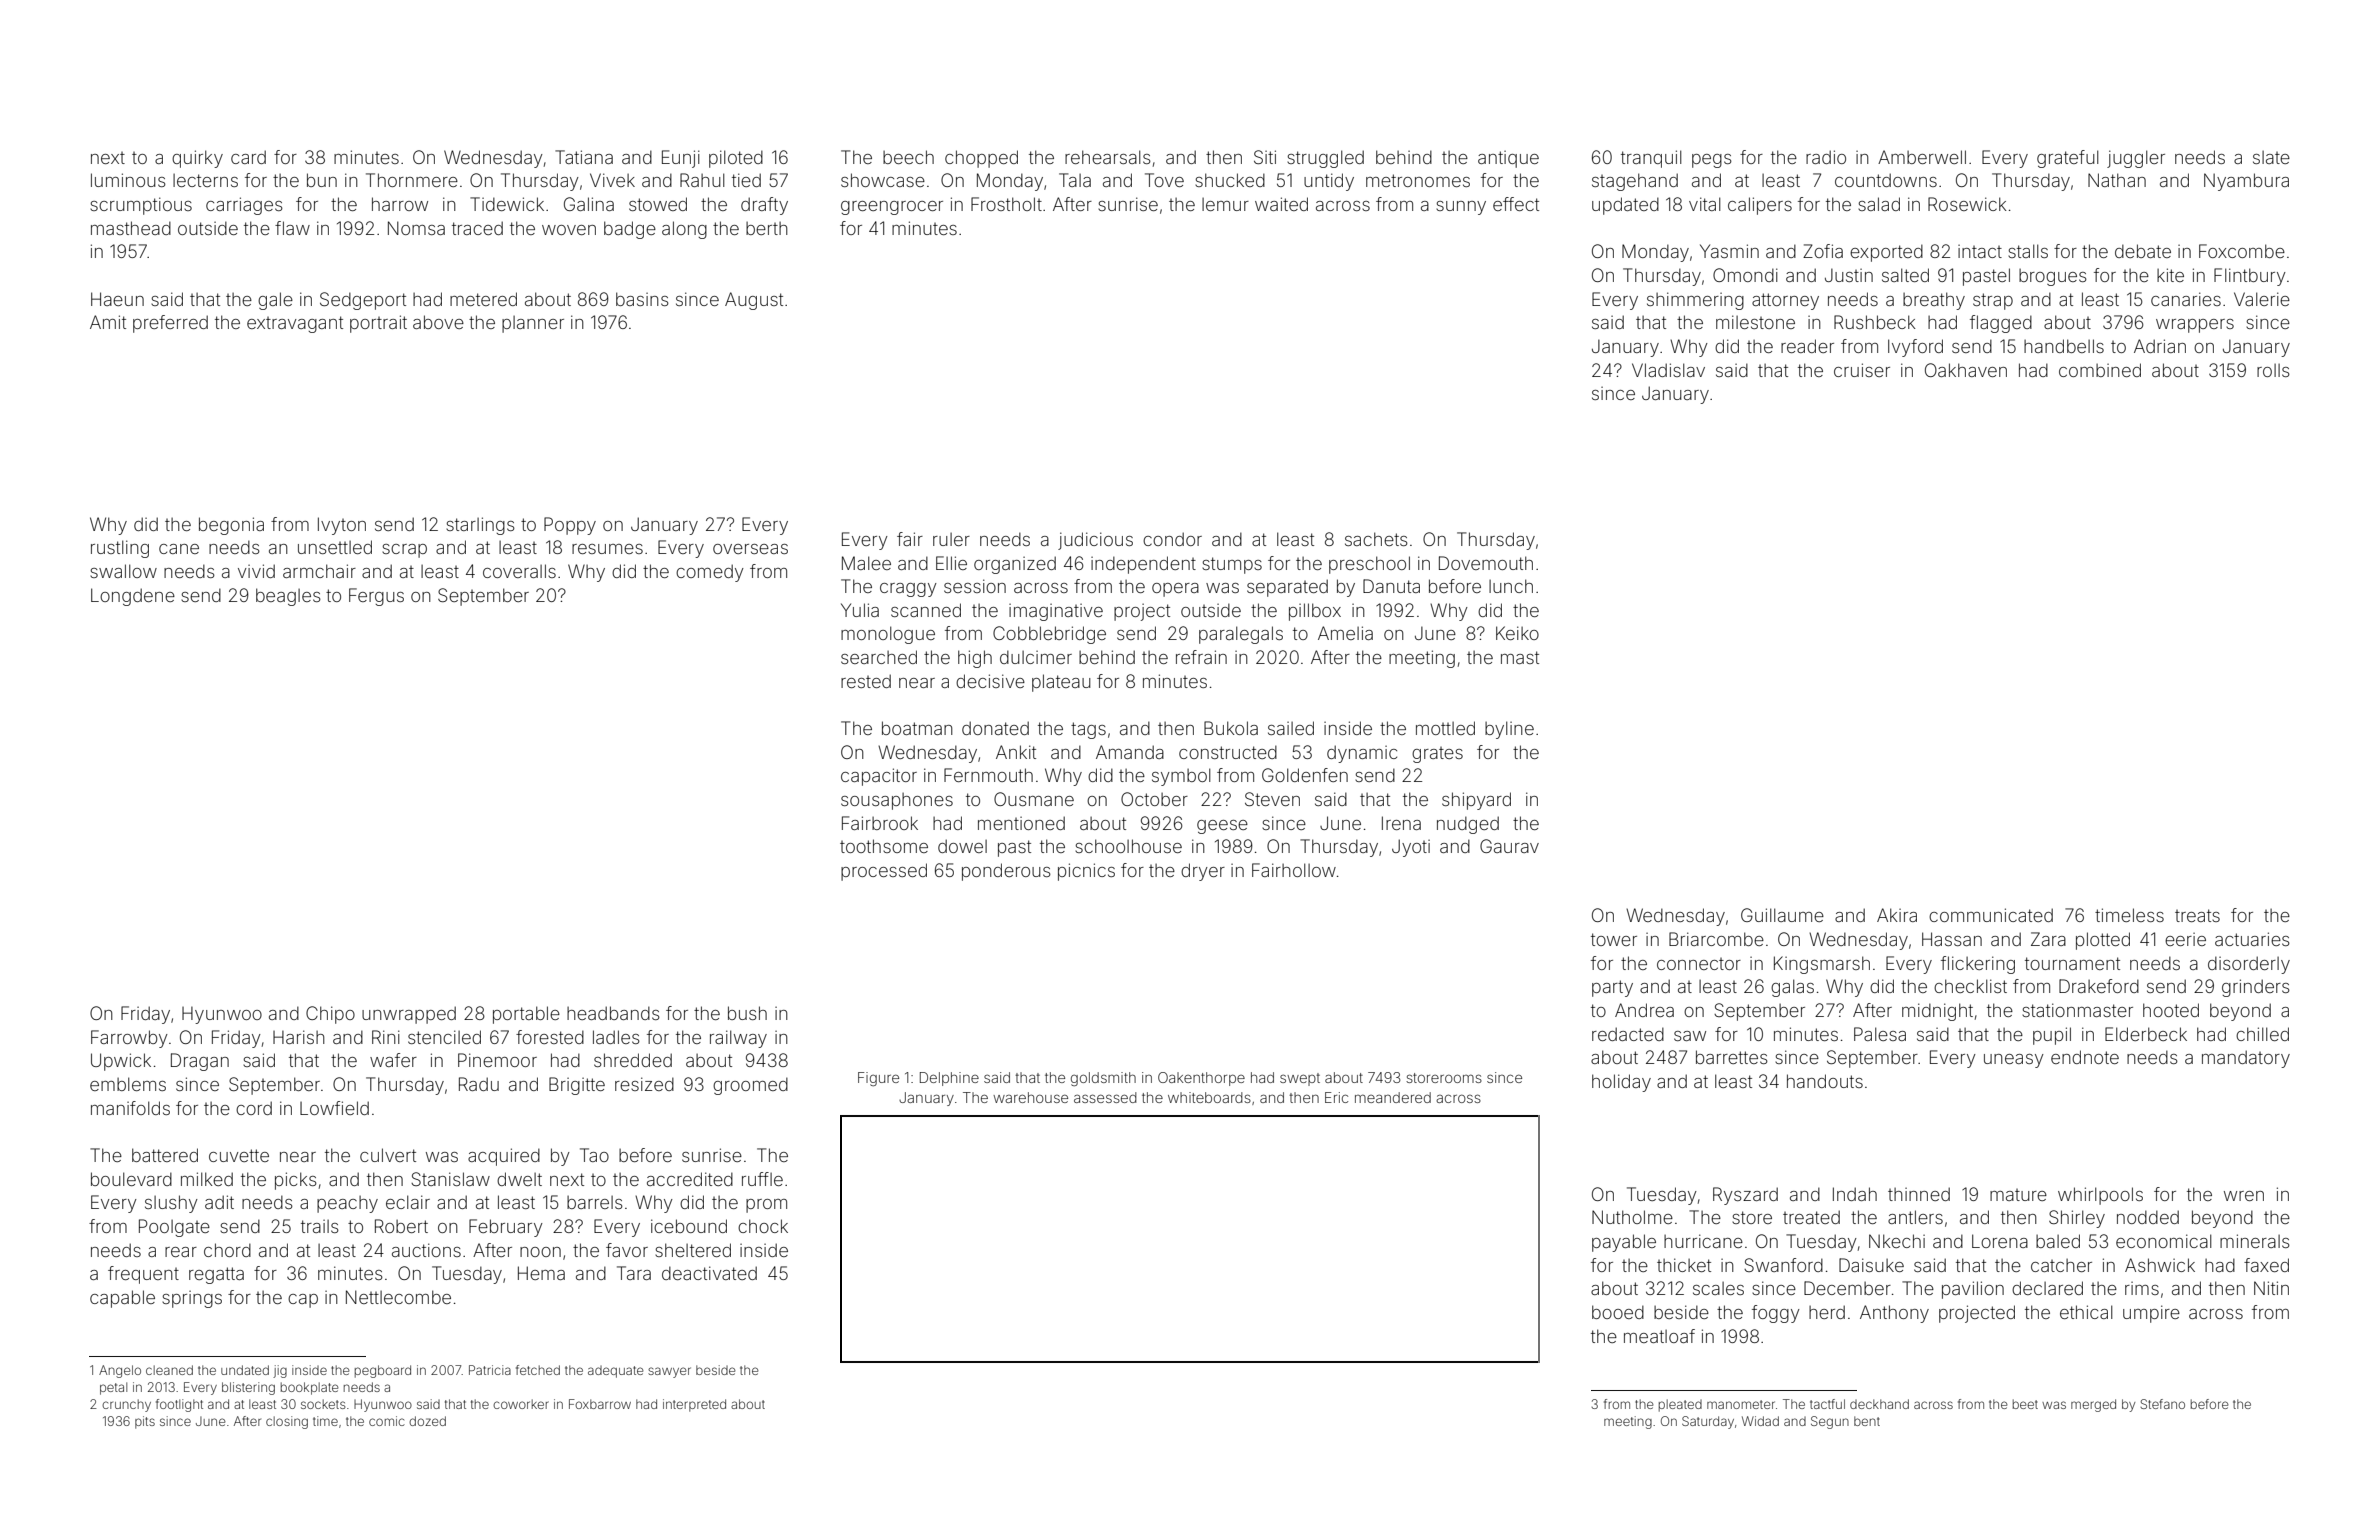  I want to click on Justin, so click(1849, 275).
